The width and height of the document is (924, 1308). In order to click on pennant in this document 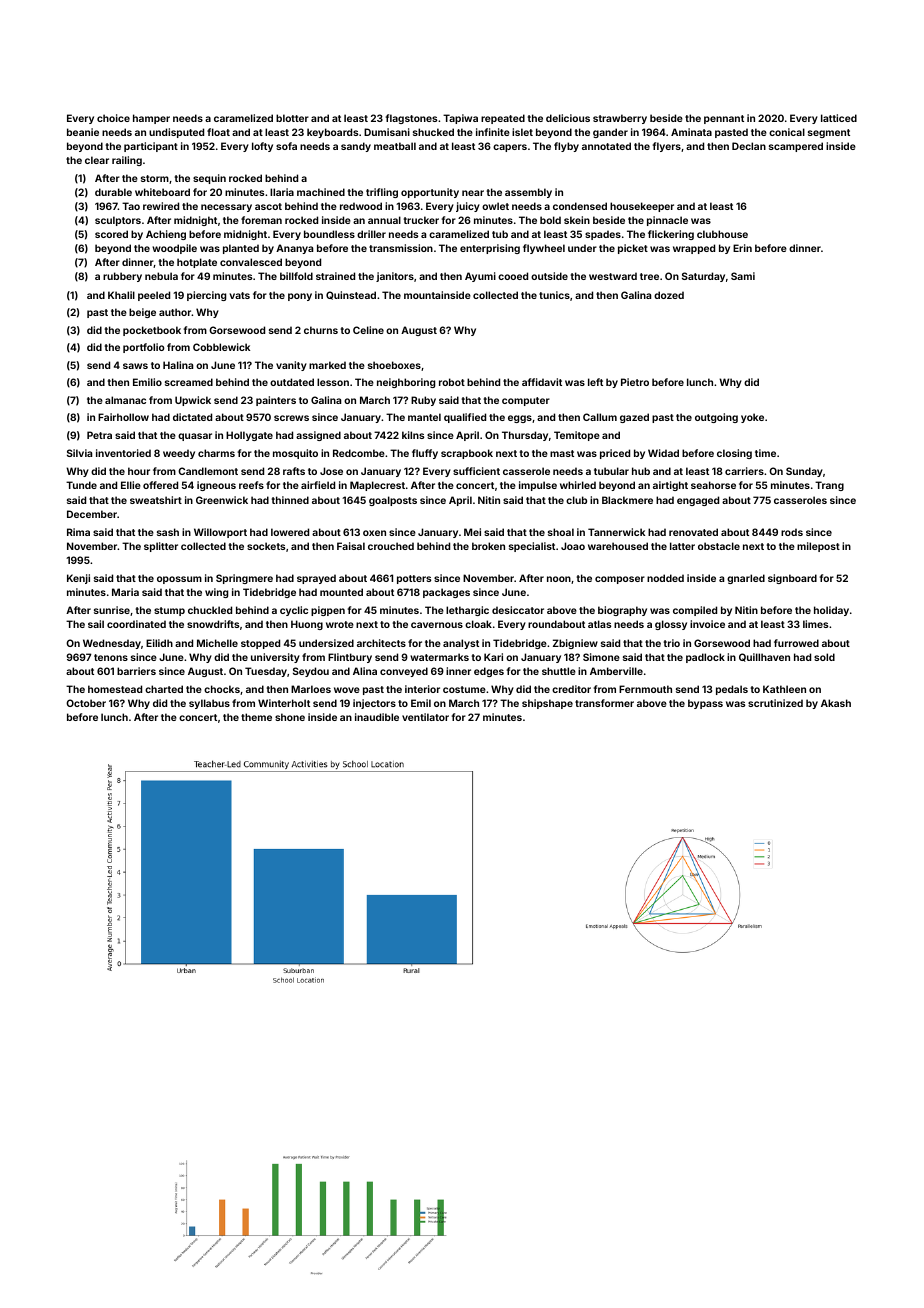, I will do `click(724, 119)`.
